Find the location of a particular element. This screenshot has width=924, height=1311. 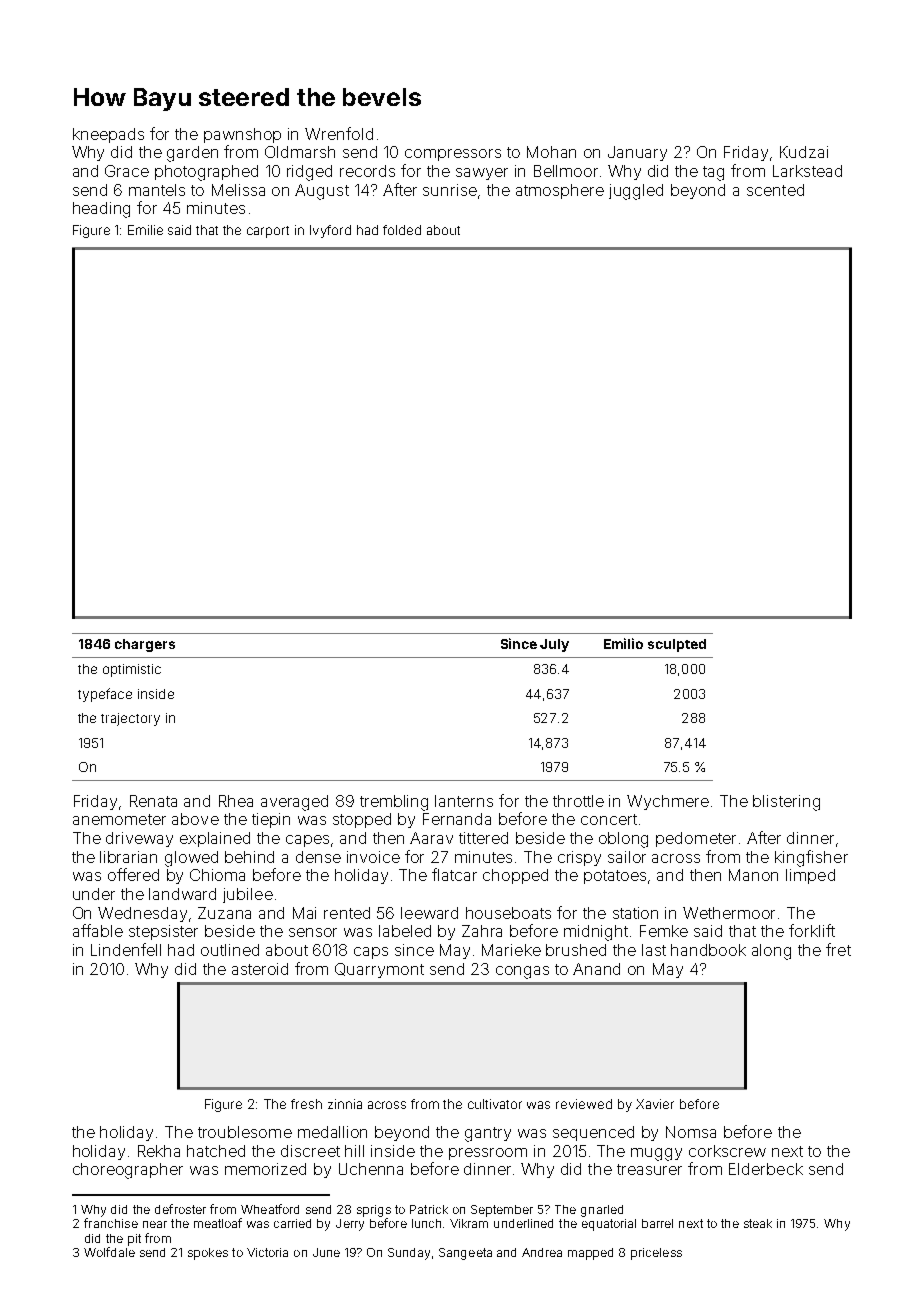

pawnshop is located at coordinates (242, 135).
